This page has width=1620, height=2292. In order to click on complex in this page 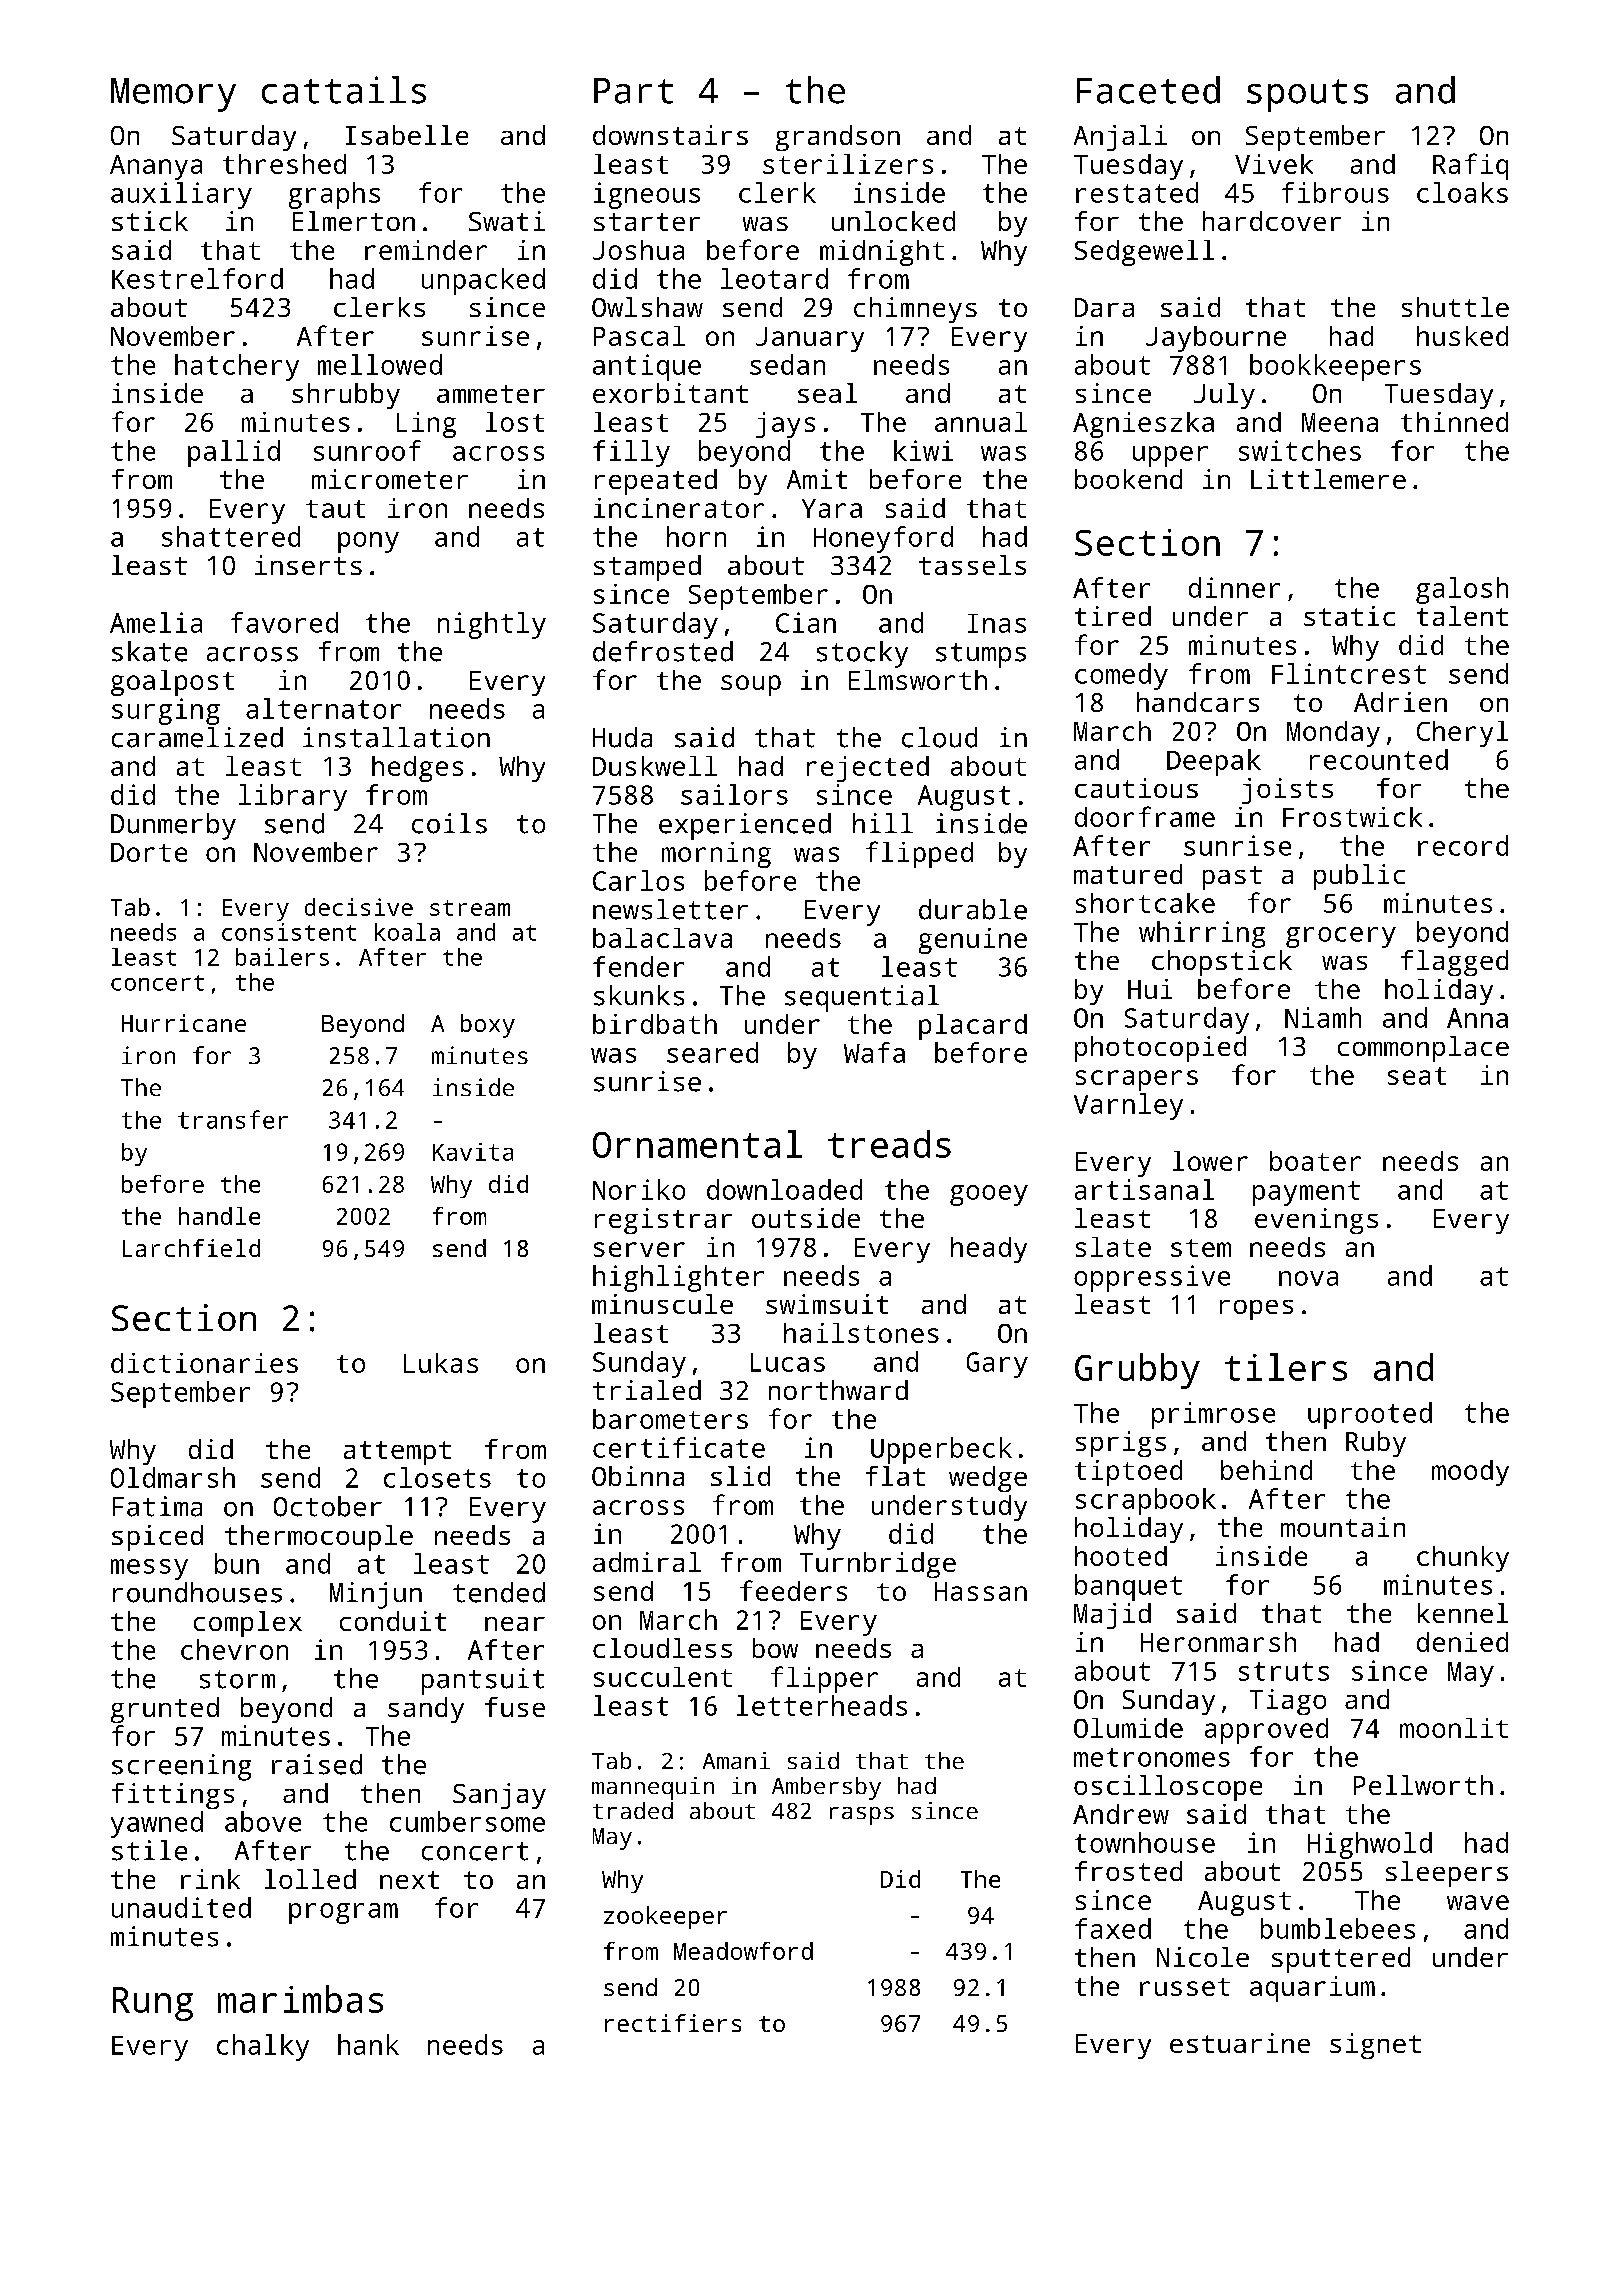, I will do `click(248, 1624)`.
